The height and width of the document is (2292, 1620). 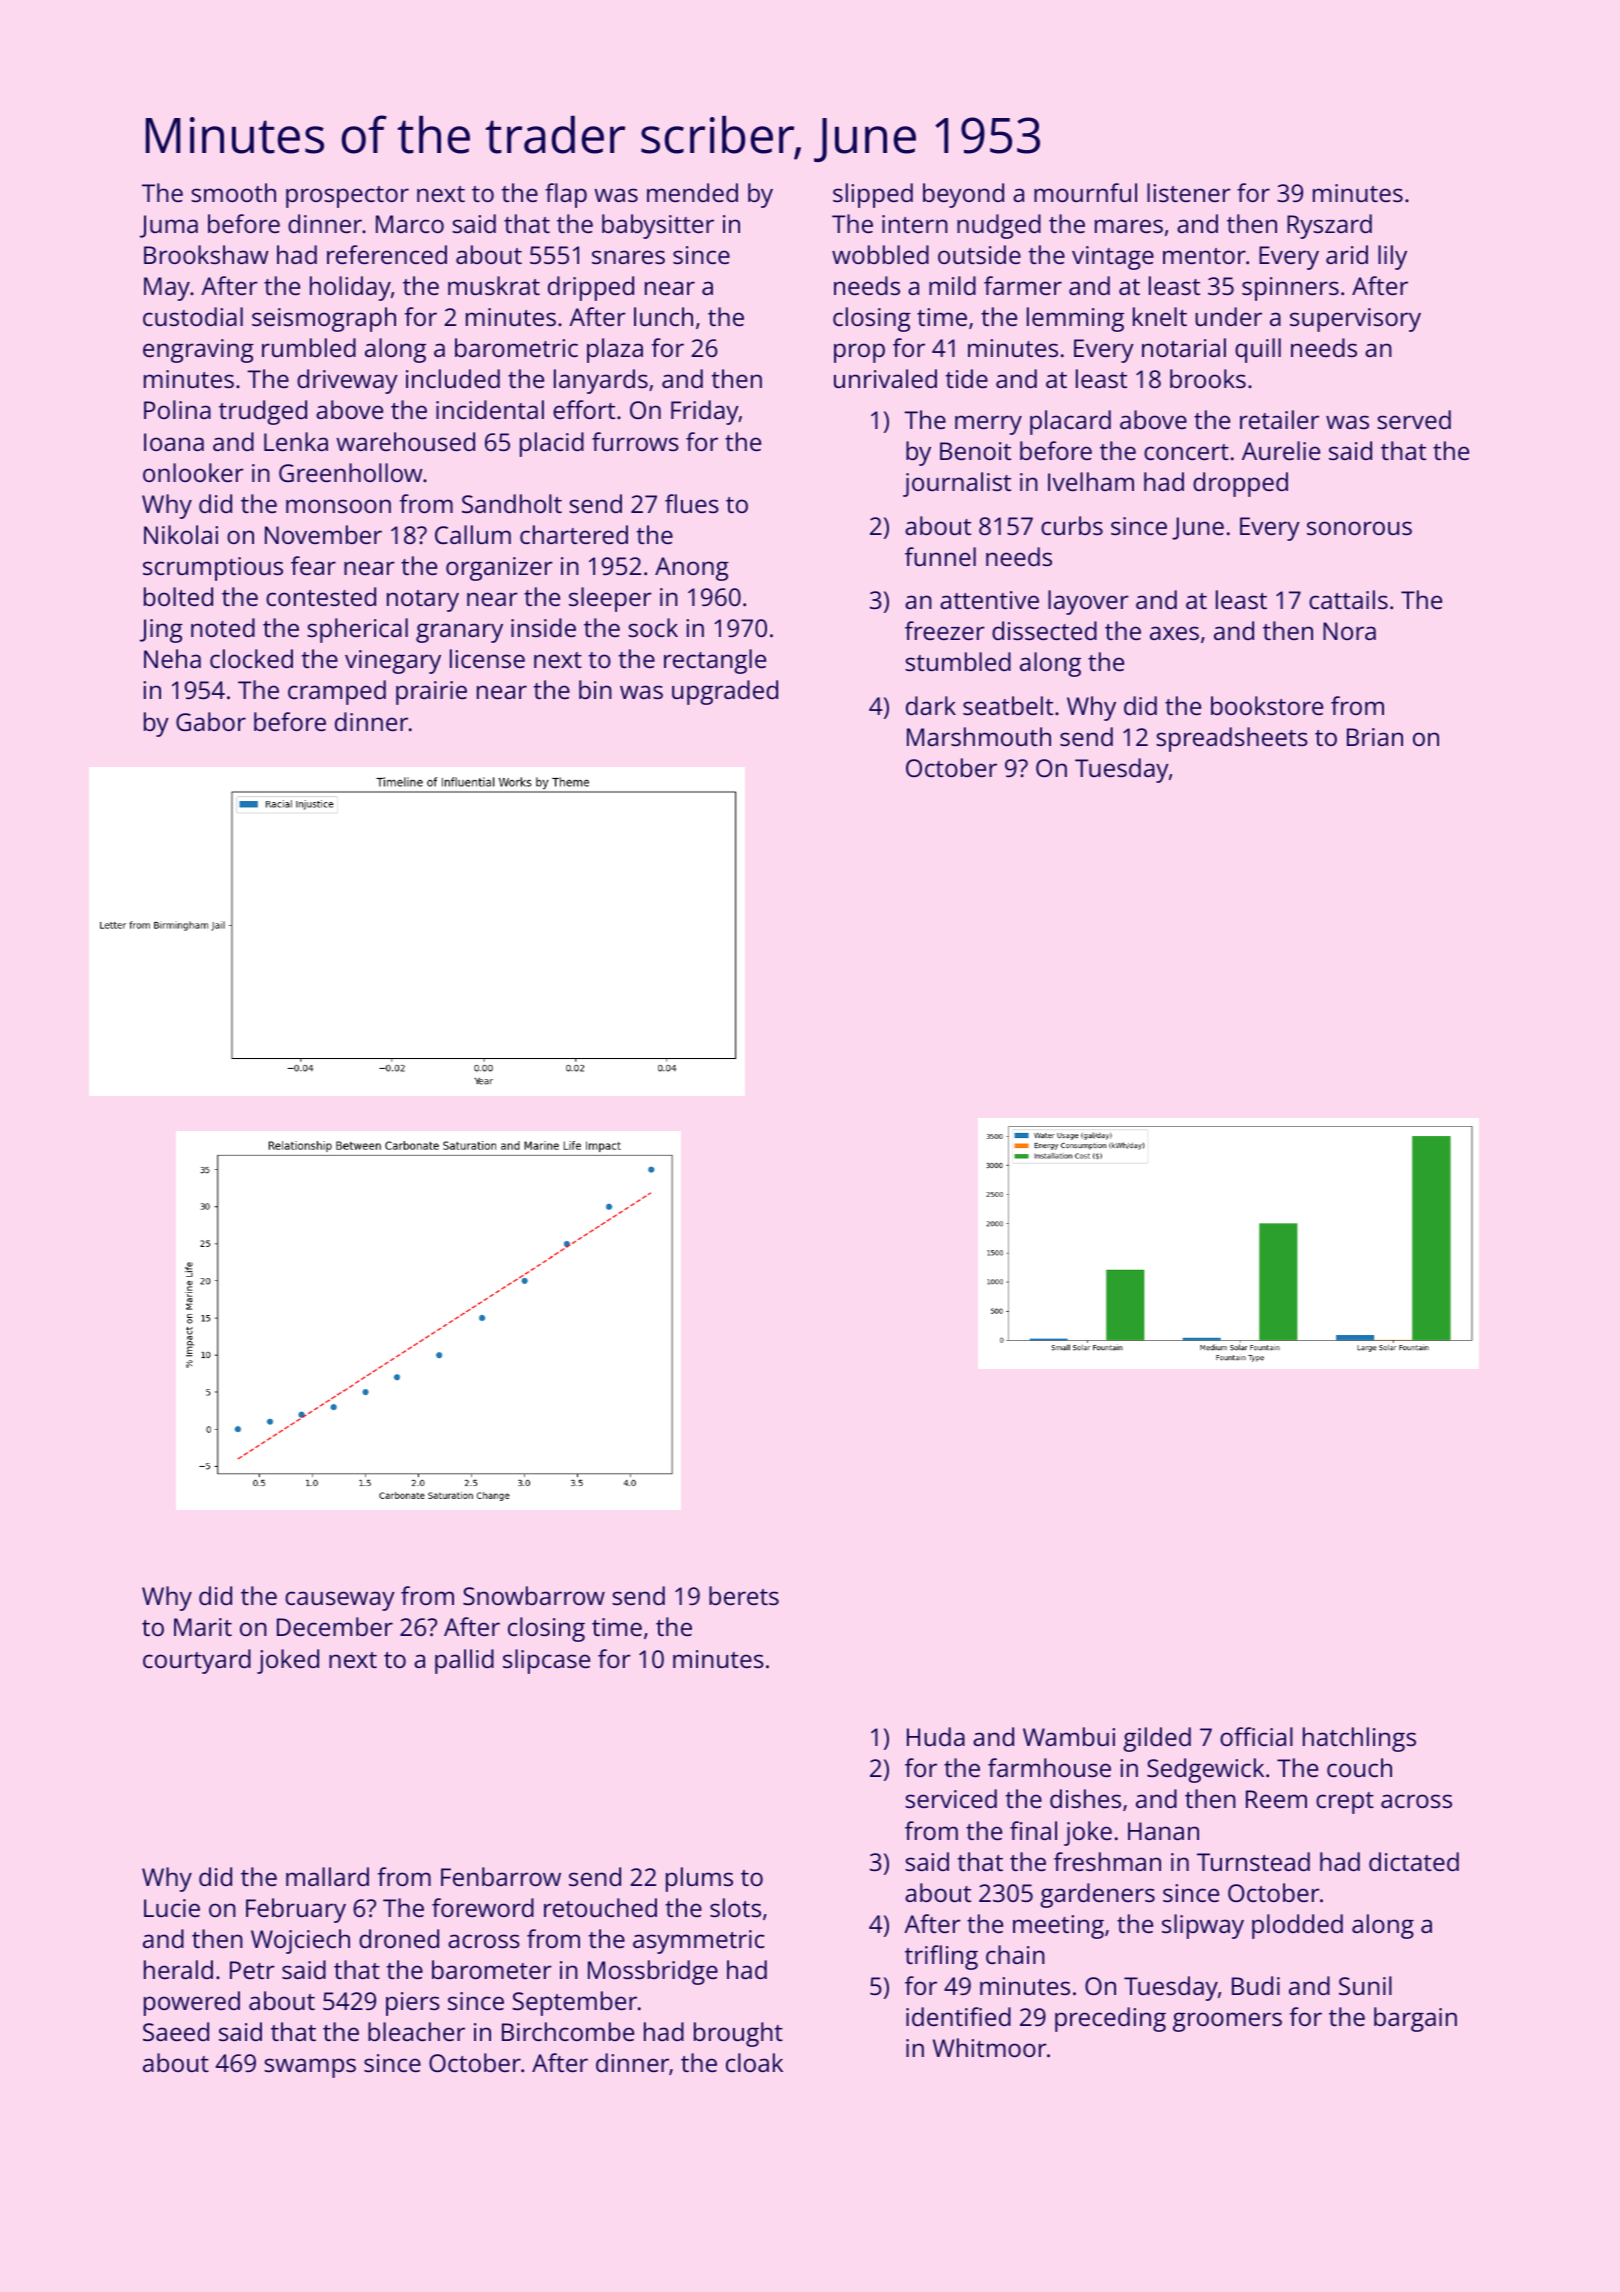 I want to click on Marit, so click(x=203, y=1627).
